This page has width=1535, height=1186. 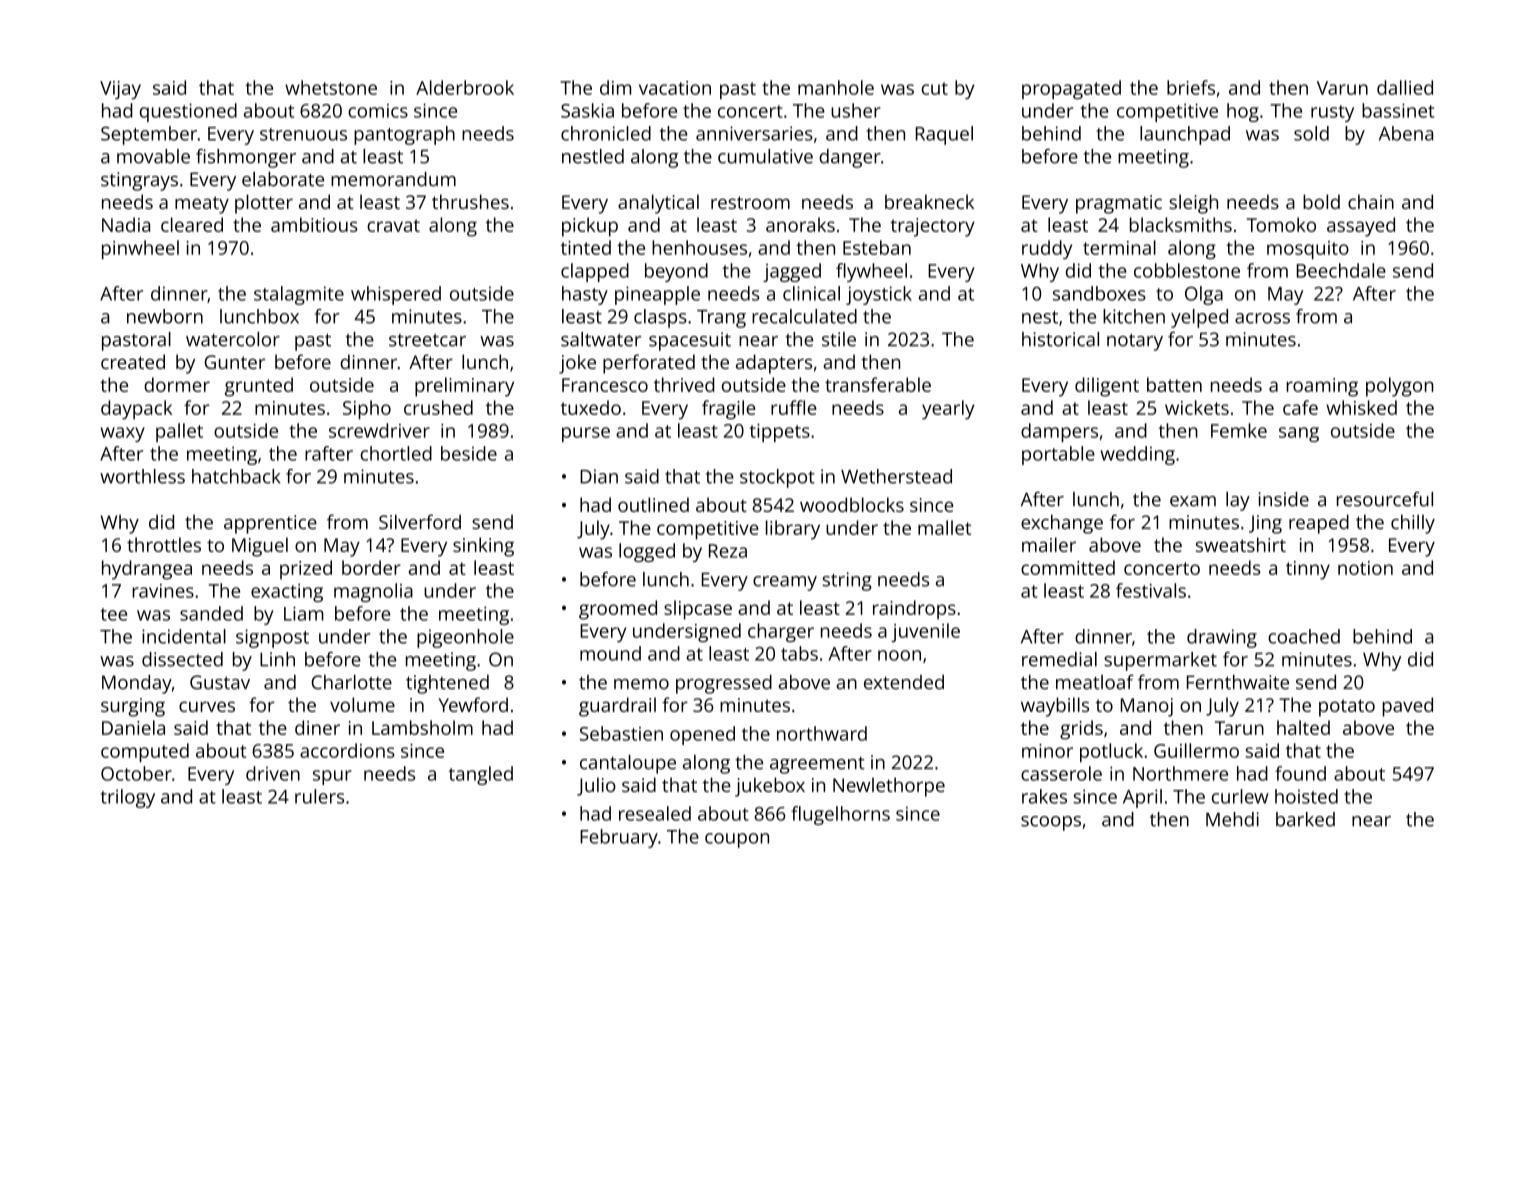 I want to click on northward, so click(x=822, y=733).
